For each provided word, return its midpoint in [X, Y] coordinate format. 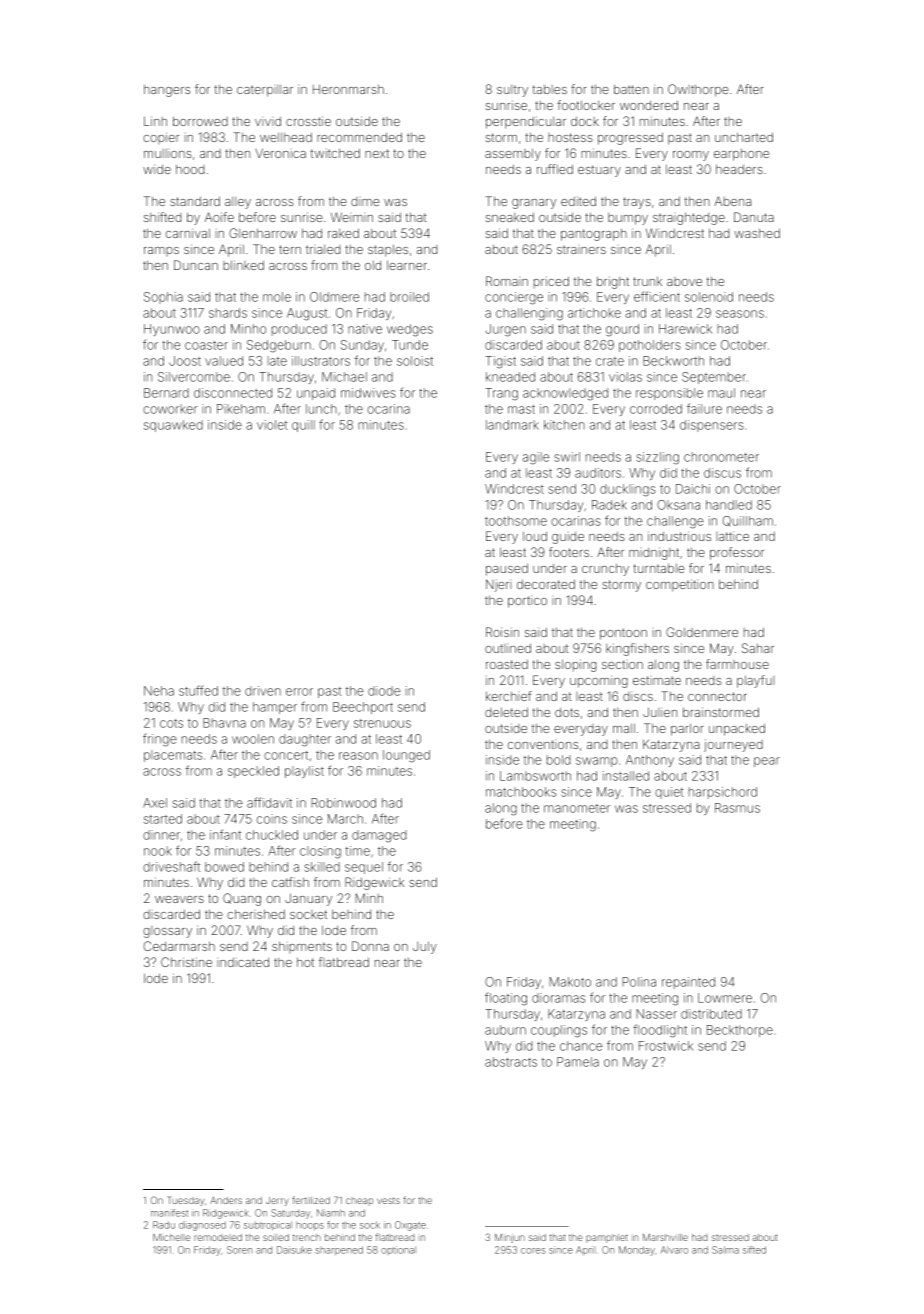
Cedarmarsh [179, 946]
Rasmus [737, 808]
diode [384, 691]
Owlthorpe [698, 90]
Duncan [196, 265]
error [299, 692]
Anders [226, 1200]
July [425, 947]
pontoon [623, 634]
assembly [513, 154]
